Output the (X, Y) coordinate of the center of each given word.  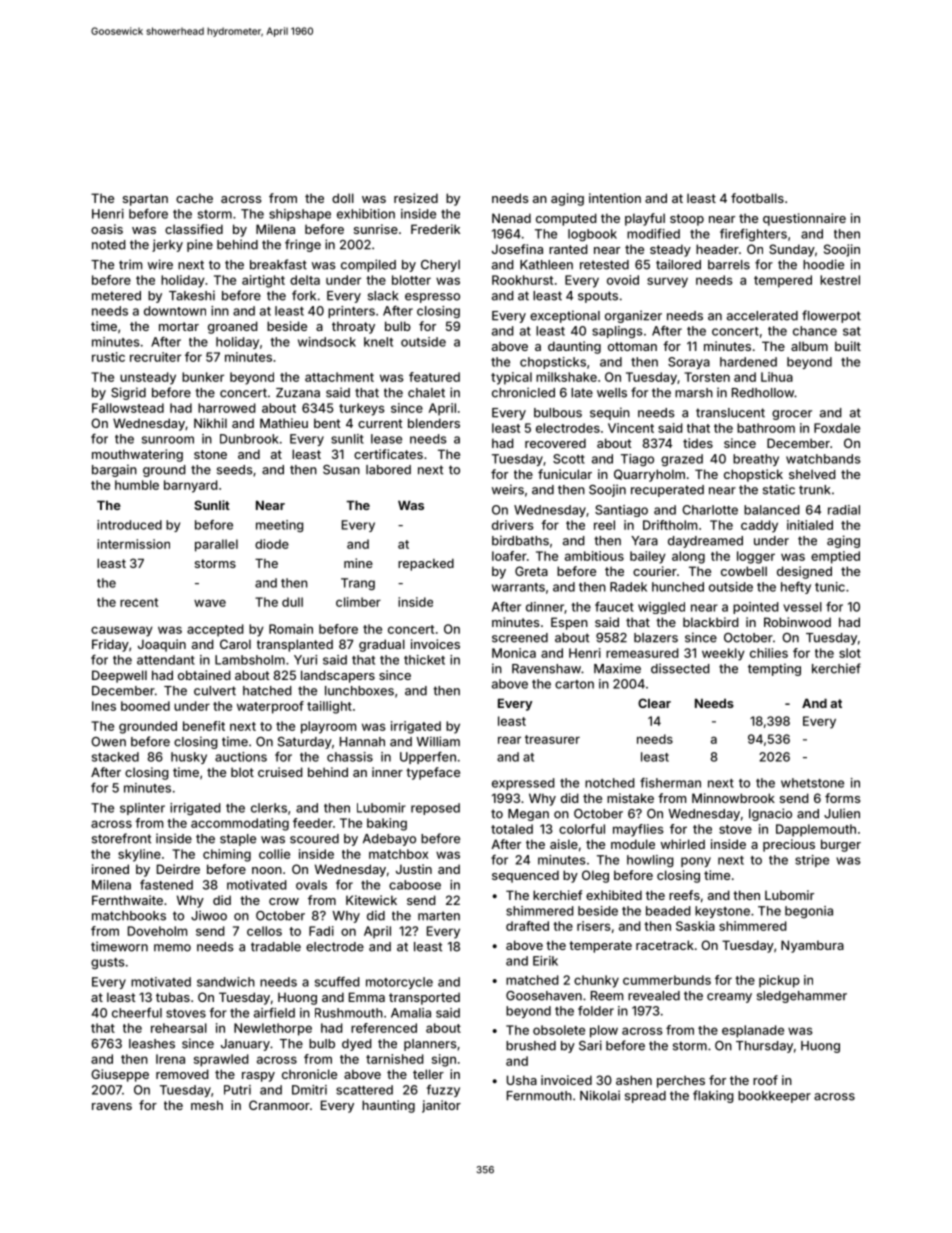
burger (841, 845)
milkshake (566, 377)
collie (274, 854)
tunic (830, 587)
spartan (145, 200)
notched (610, 783)
